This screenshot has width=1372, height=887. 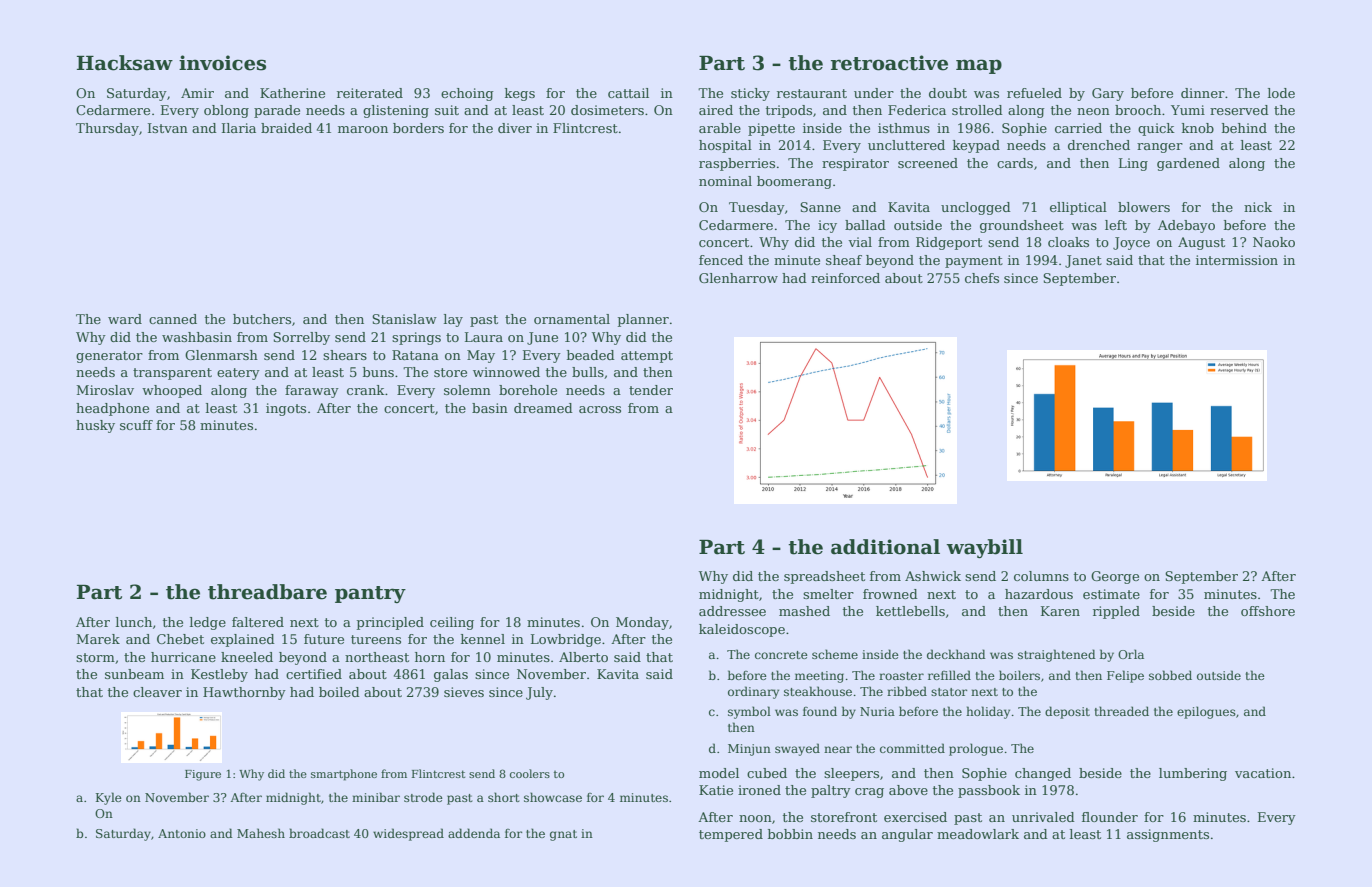 I want to click on carried, so click(x=1078, y=128).
